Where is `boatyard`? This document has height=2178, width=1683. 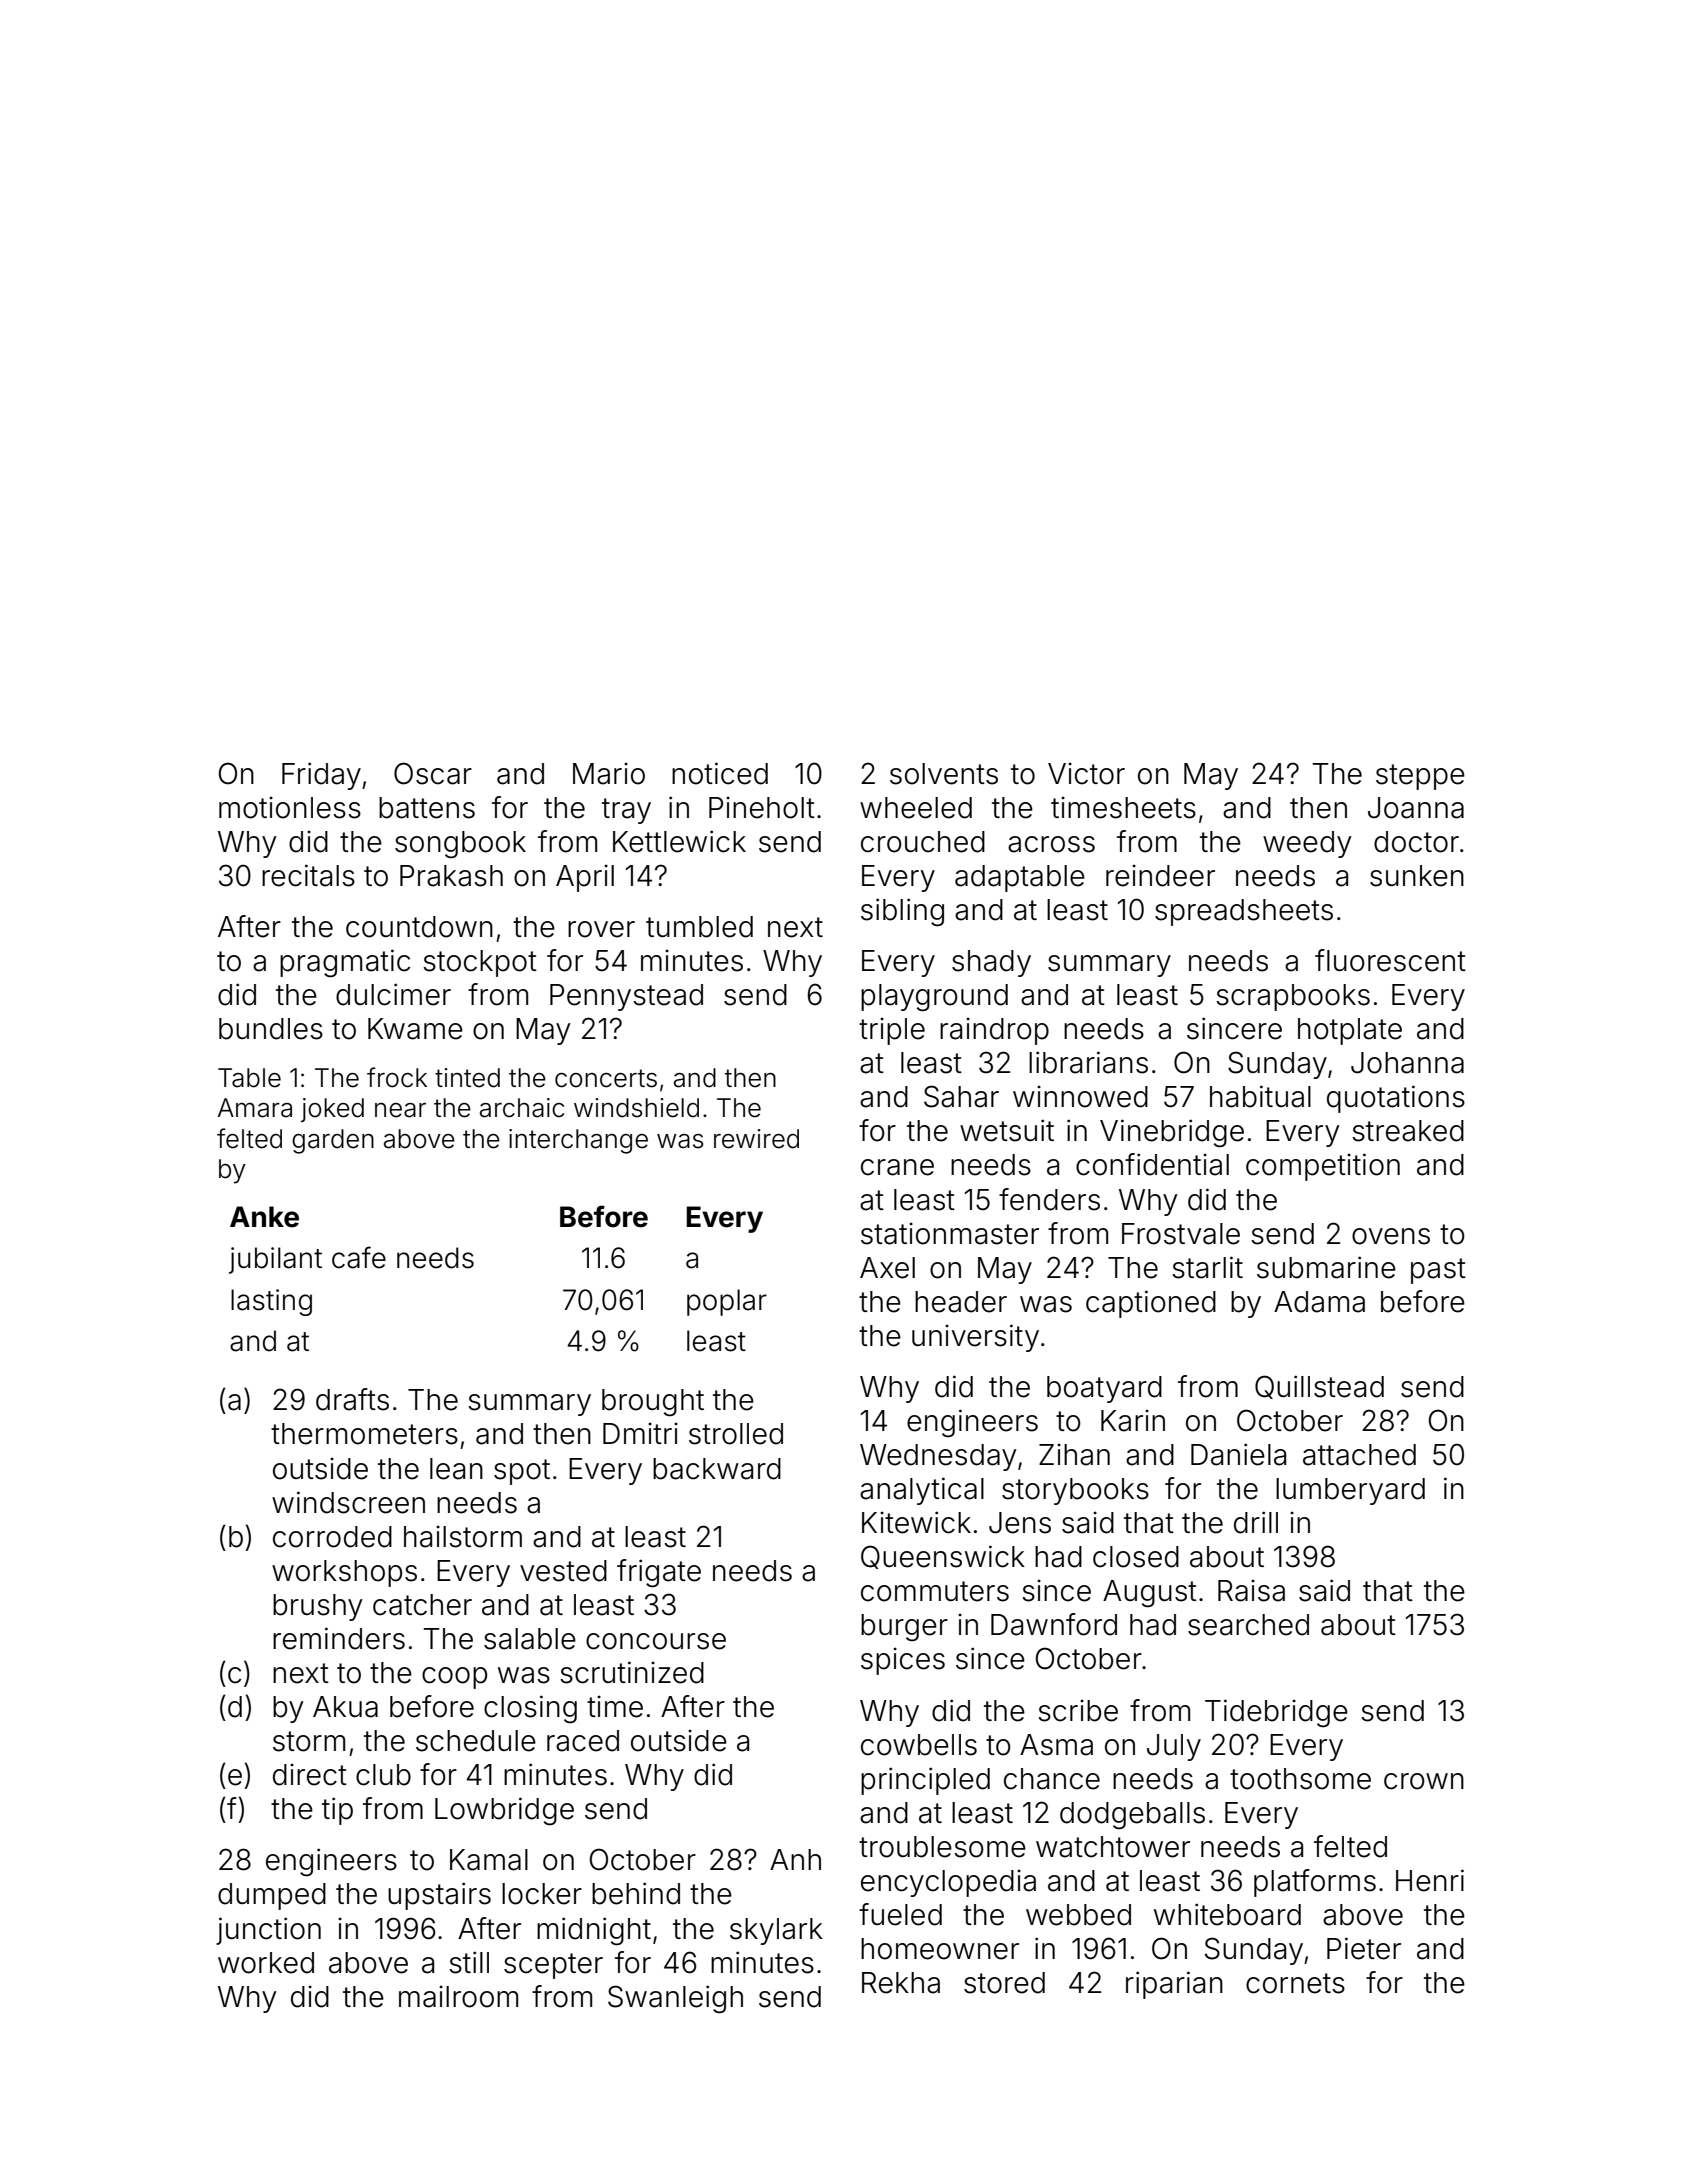 boatyard is located at coordinates (1104, 1389).
